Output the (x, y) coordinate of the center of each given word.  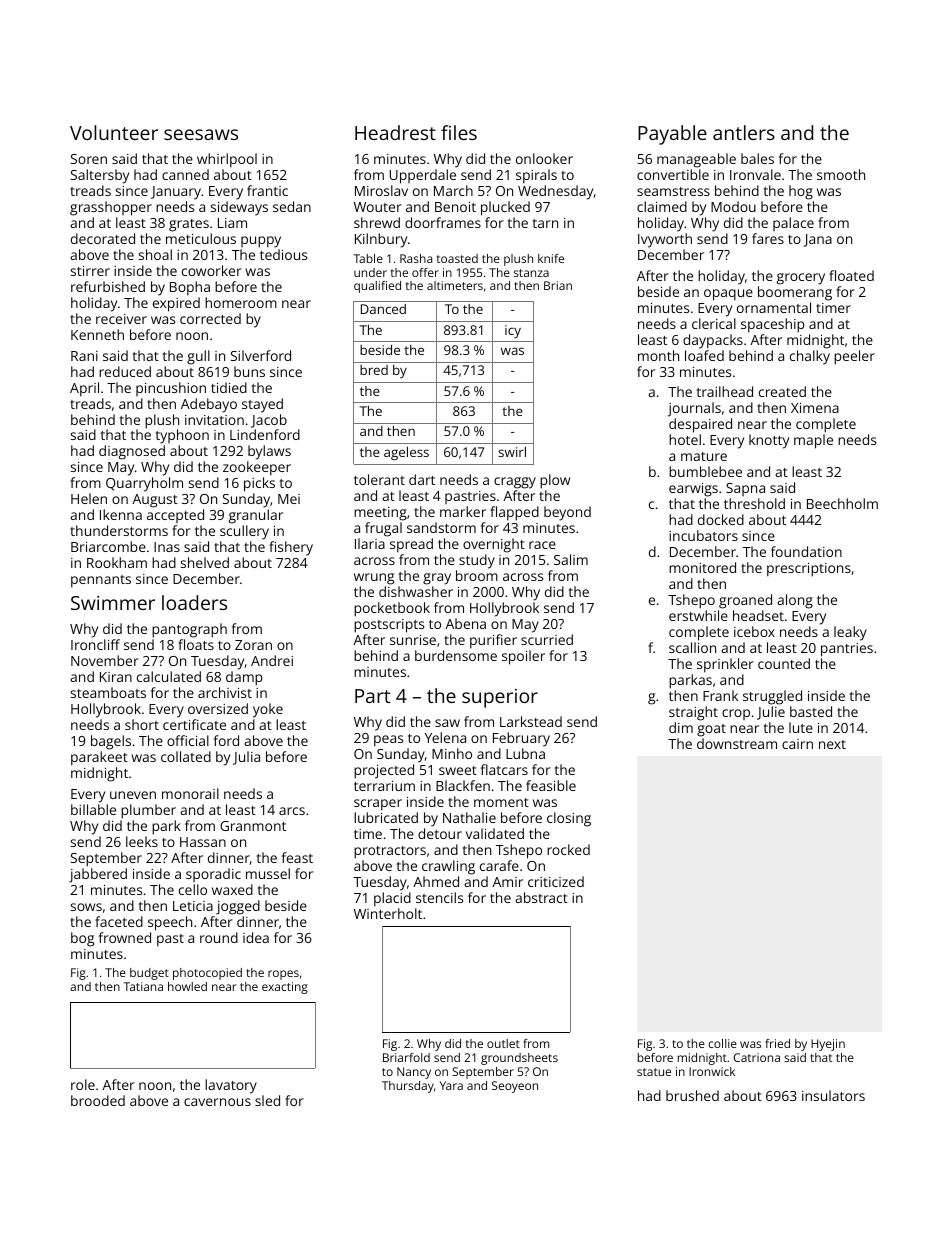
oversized (218, 708)
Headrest (395, 132)
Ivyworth (665, 240)
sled (267, 1100)
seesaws (201, 134)
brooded (98, 1100)
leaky (850, 633)
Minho (452, 753)
